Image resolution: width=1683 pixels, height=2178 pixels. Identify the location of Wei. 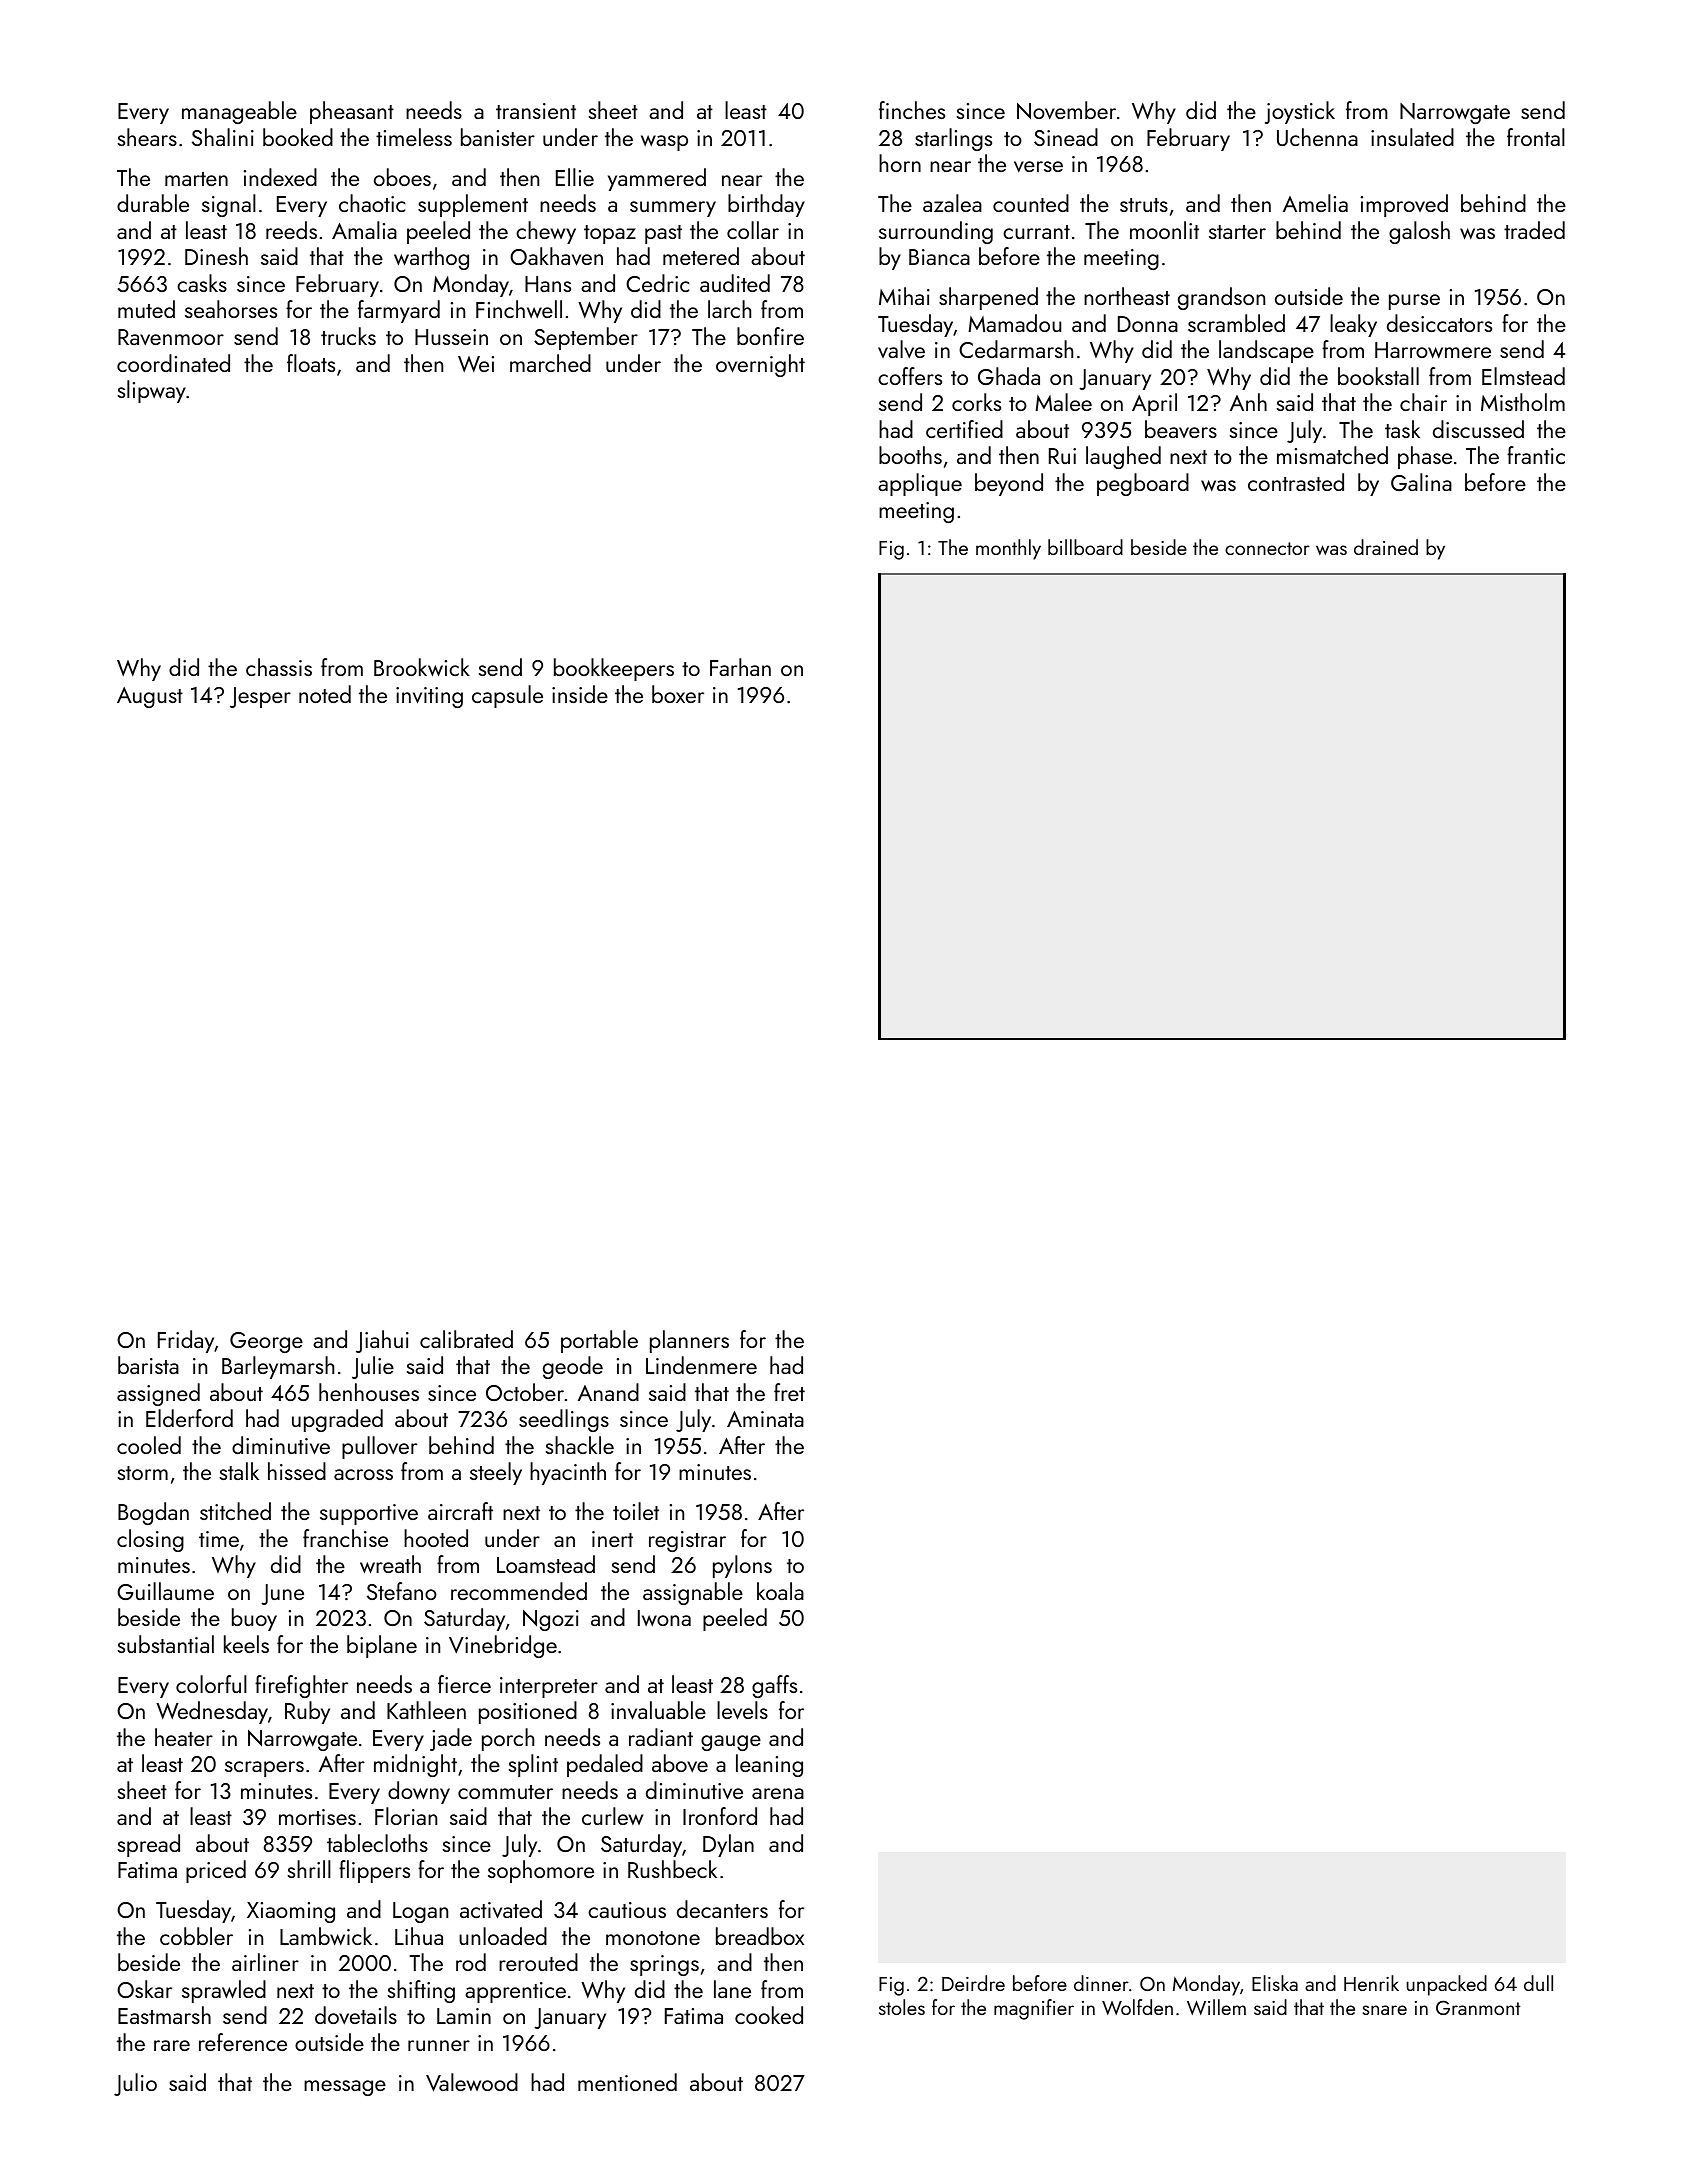
(476, 364).
